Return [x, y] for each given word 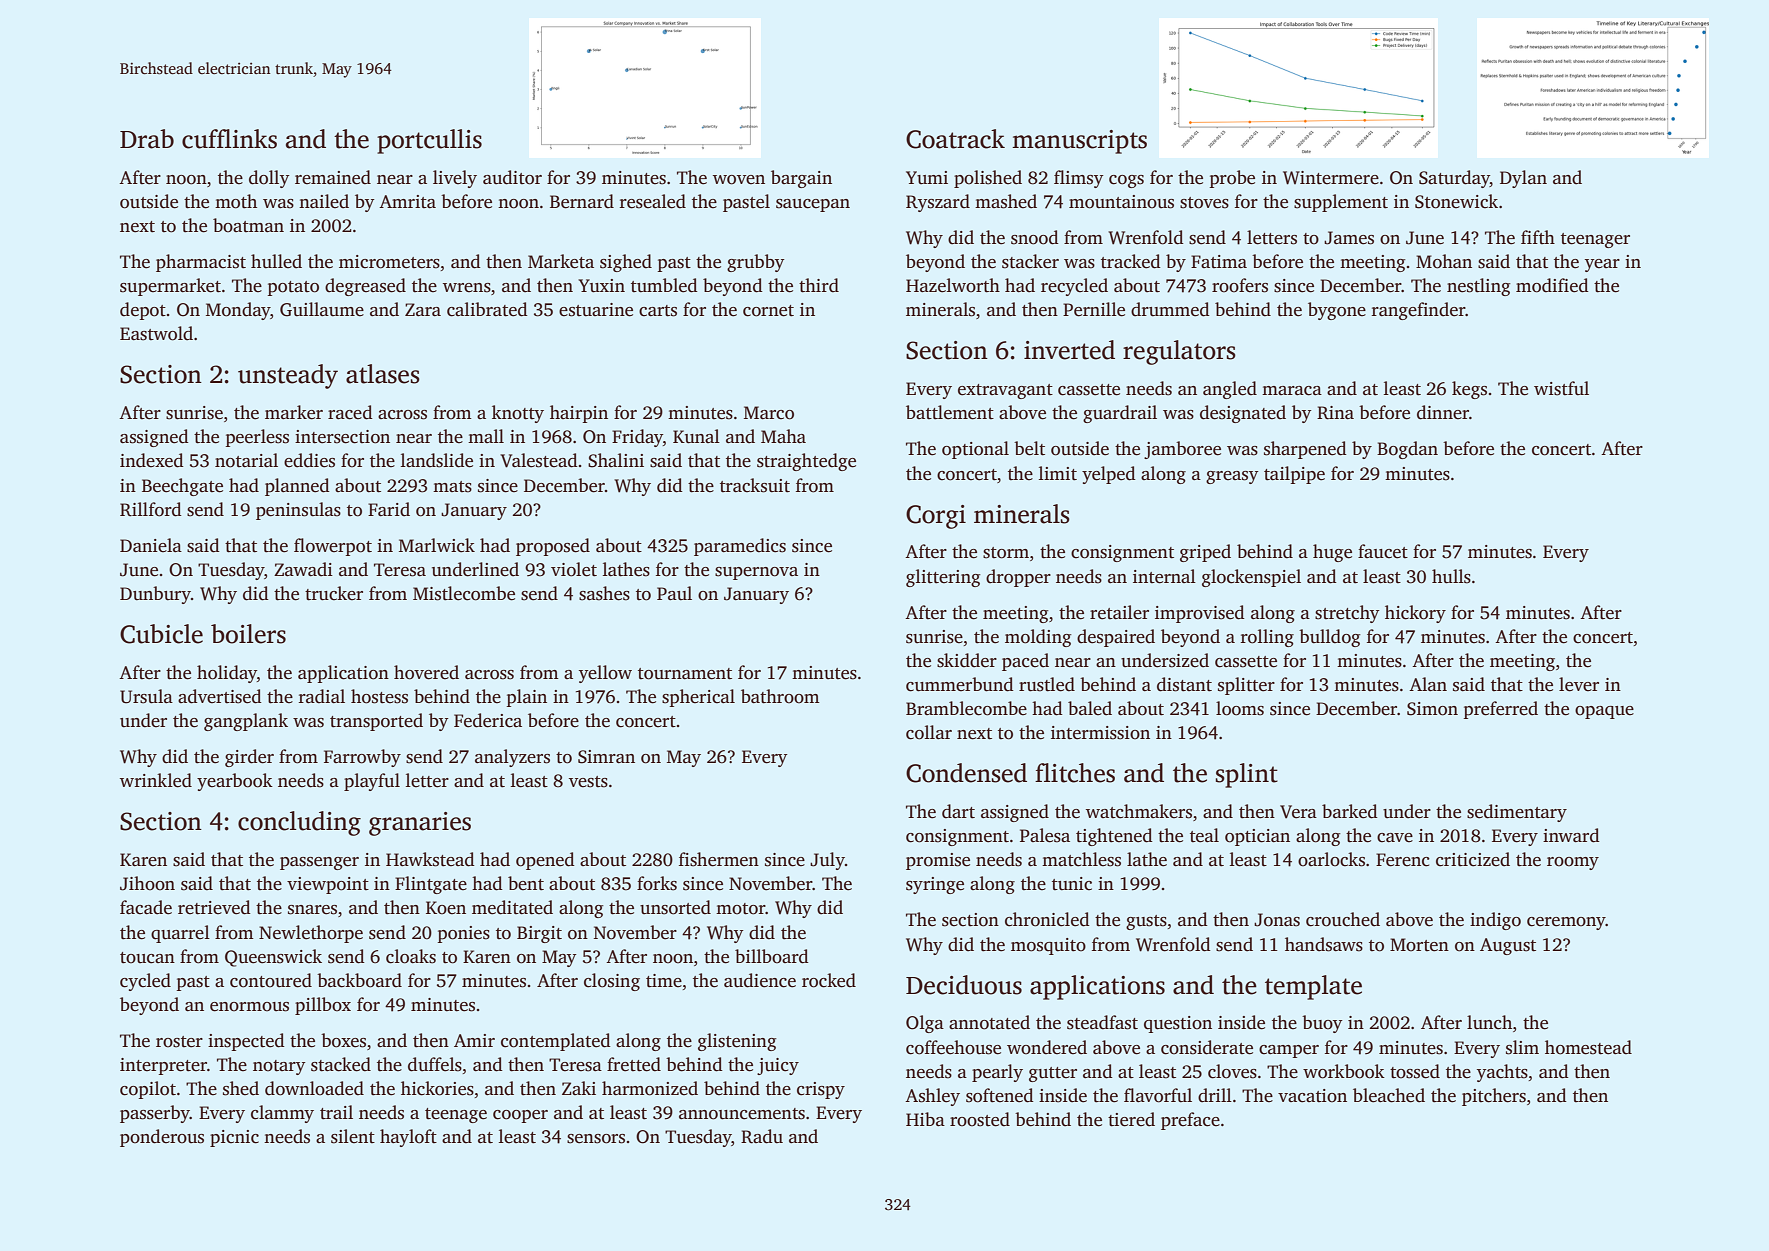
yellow [605, 674]
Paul [674, 593]
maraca [1292, 391]
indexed [152, 460]
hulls [1451, 576]
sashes [604, 593]
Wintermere [1331, 178]
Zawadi [303, 569]
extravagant [1005, 391]
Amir [474, 1040]
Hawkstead [430, 859]
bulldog [1330, 638]
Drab [147, 139]
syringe [935, 885]
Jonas [1277, 920]
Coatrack [955, 139]
